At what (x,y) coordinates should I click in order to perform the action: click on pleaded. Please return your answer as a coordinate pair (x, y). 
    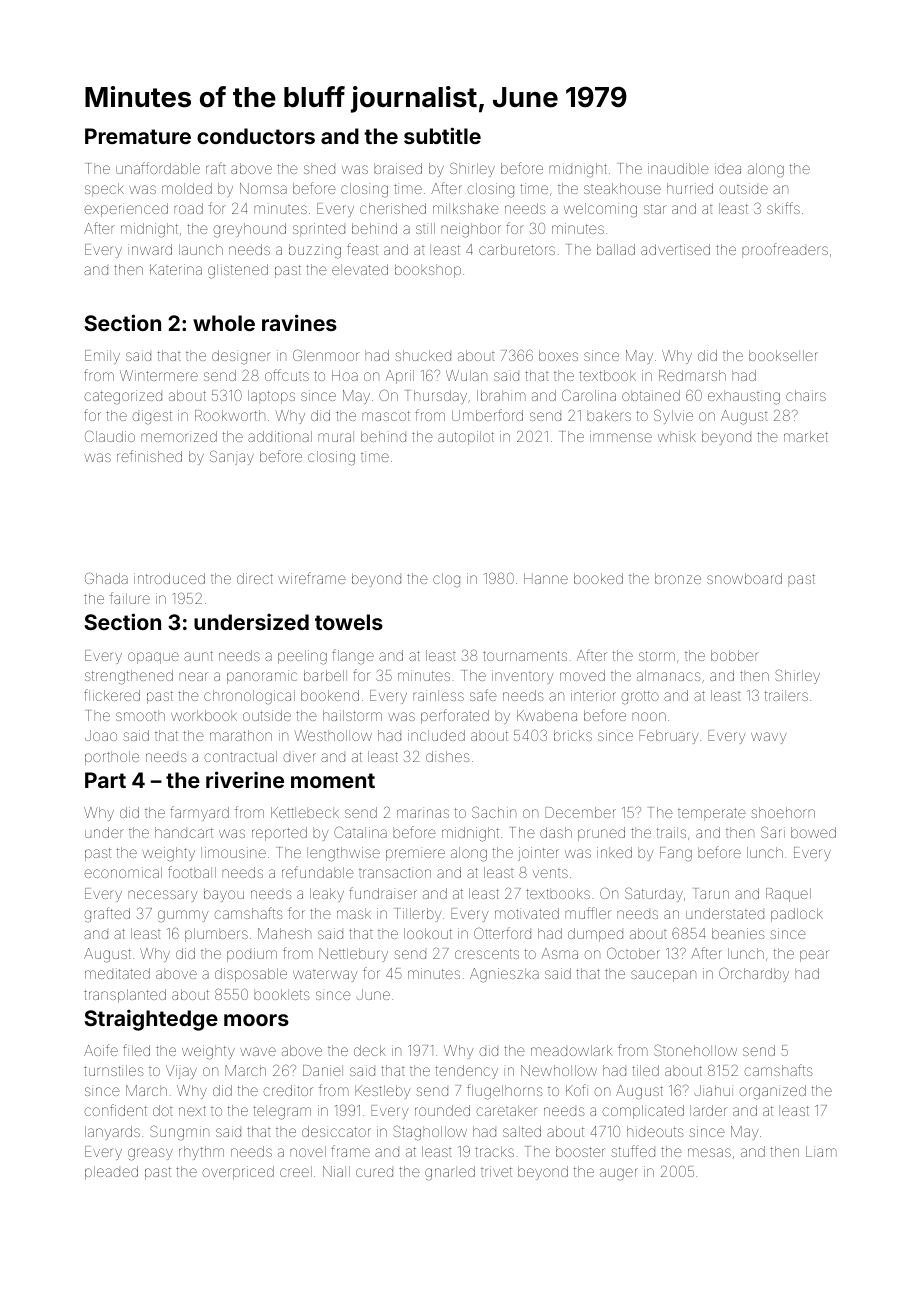
    Looking at the image, I should click on (111, 1173).
